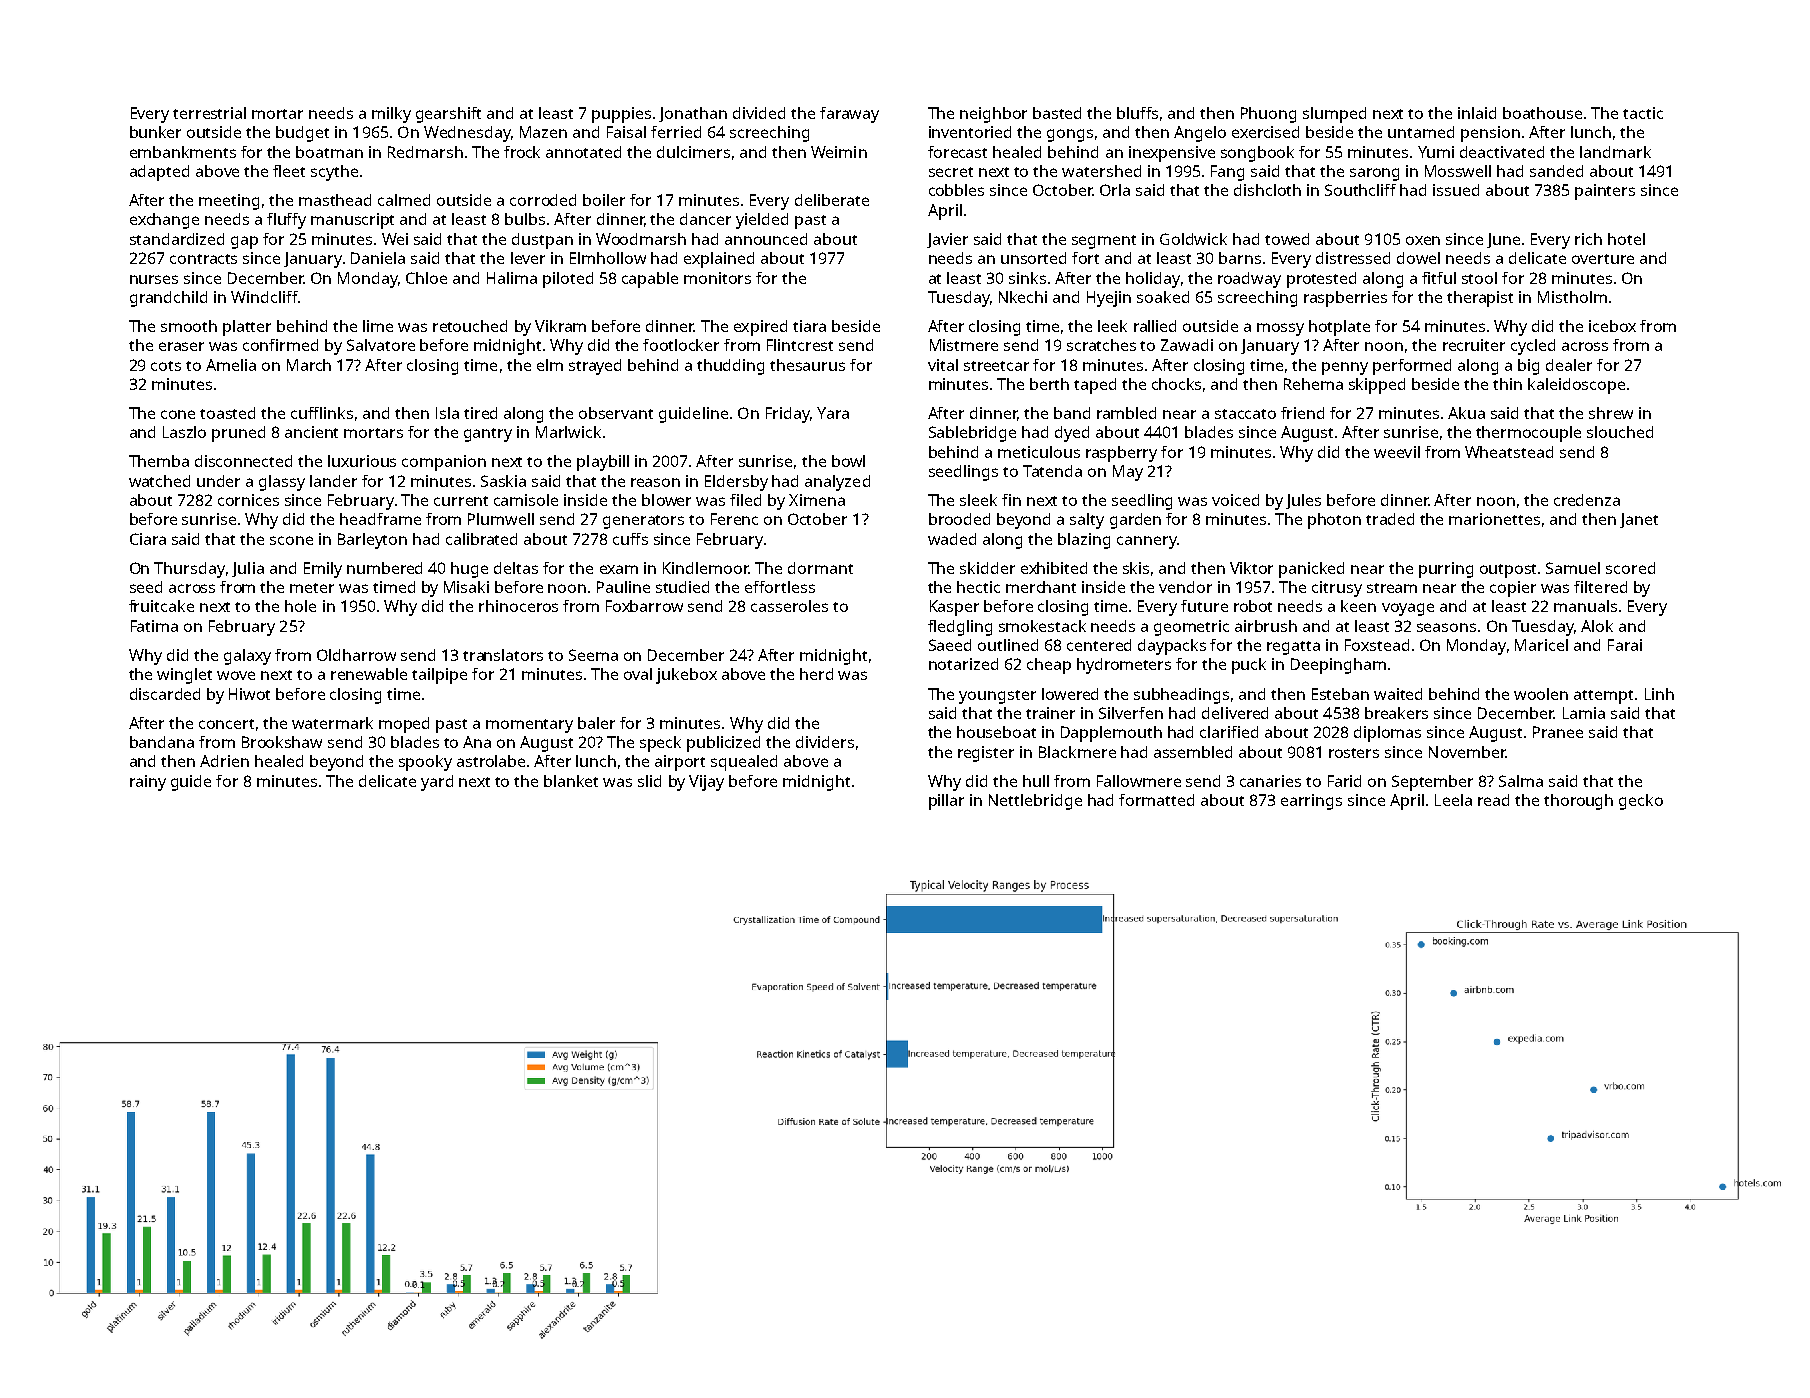  I want to click on rich, so click(1588, 239).
